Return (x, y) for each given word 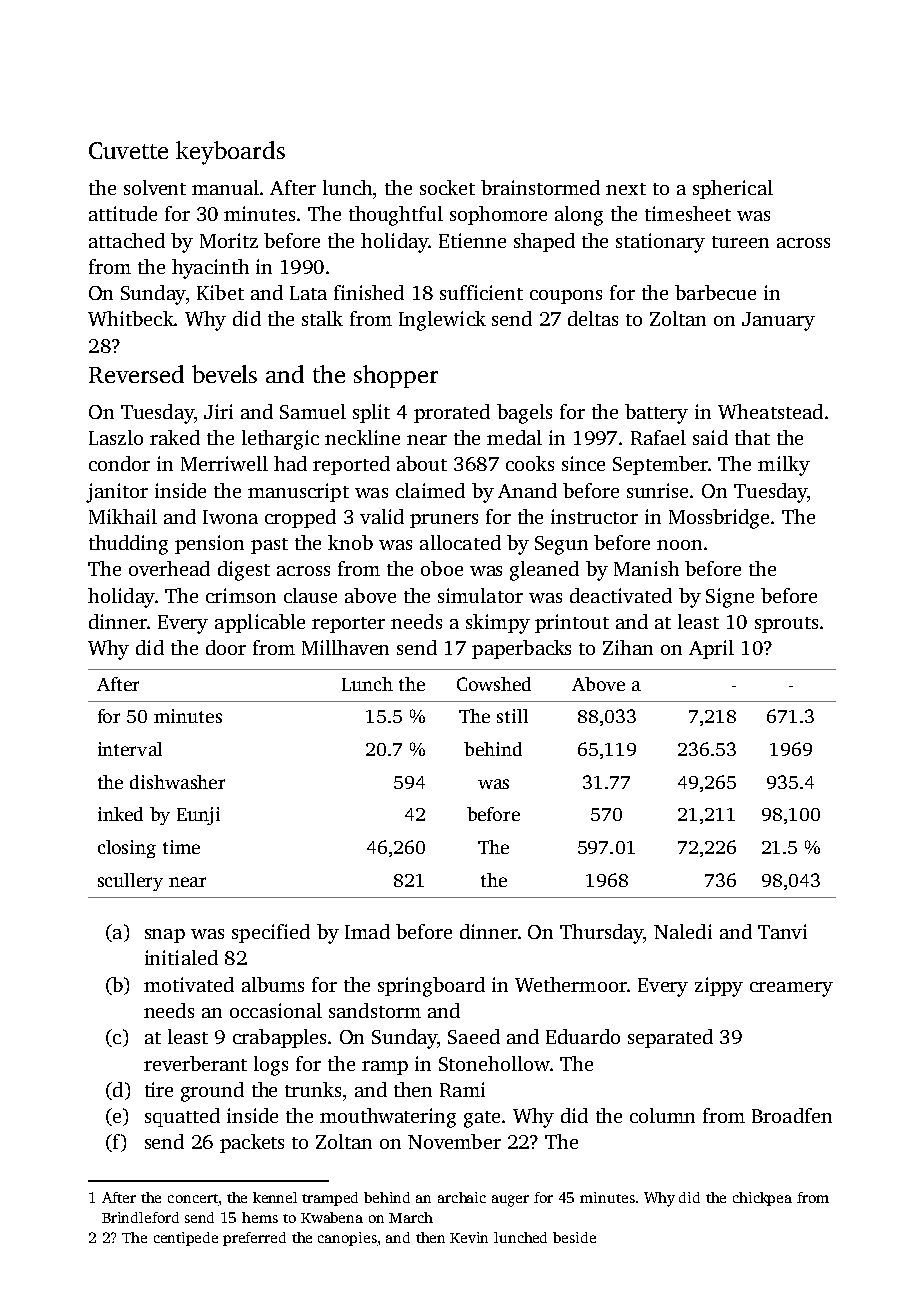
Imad (367, 931)
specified (271, 933)
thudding (128, 545)
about (422, 463)
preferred (254, 1239)
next (626, 189)
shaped (544, 242)
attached (127, 240)
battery (656, 414)
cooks (530, 463)
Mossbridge (719, 519)
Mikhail (123, 516)
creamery (791, 989)
